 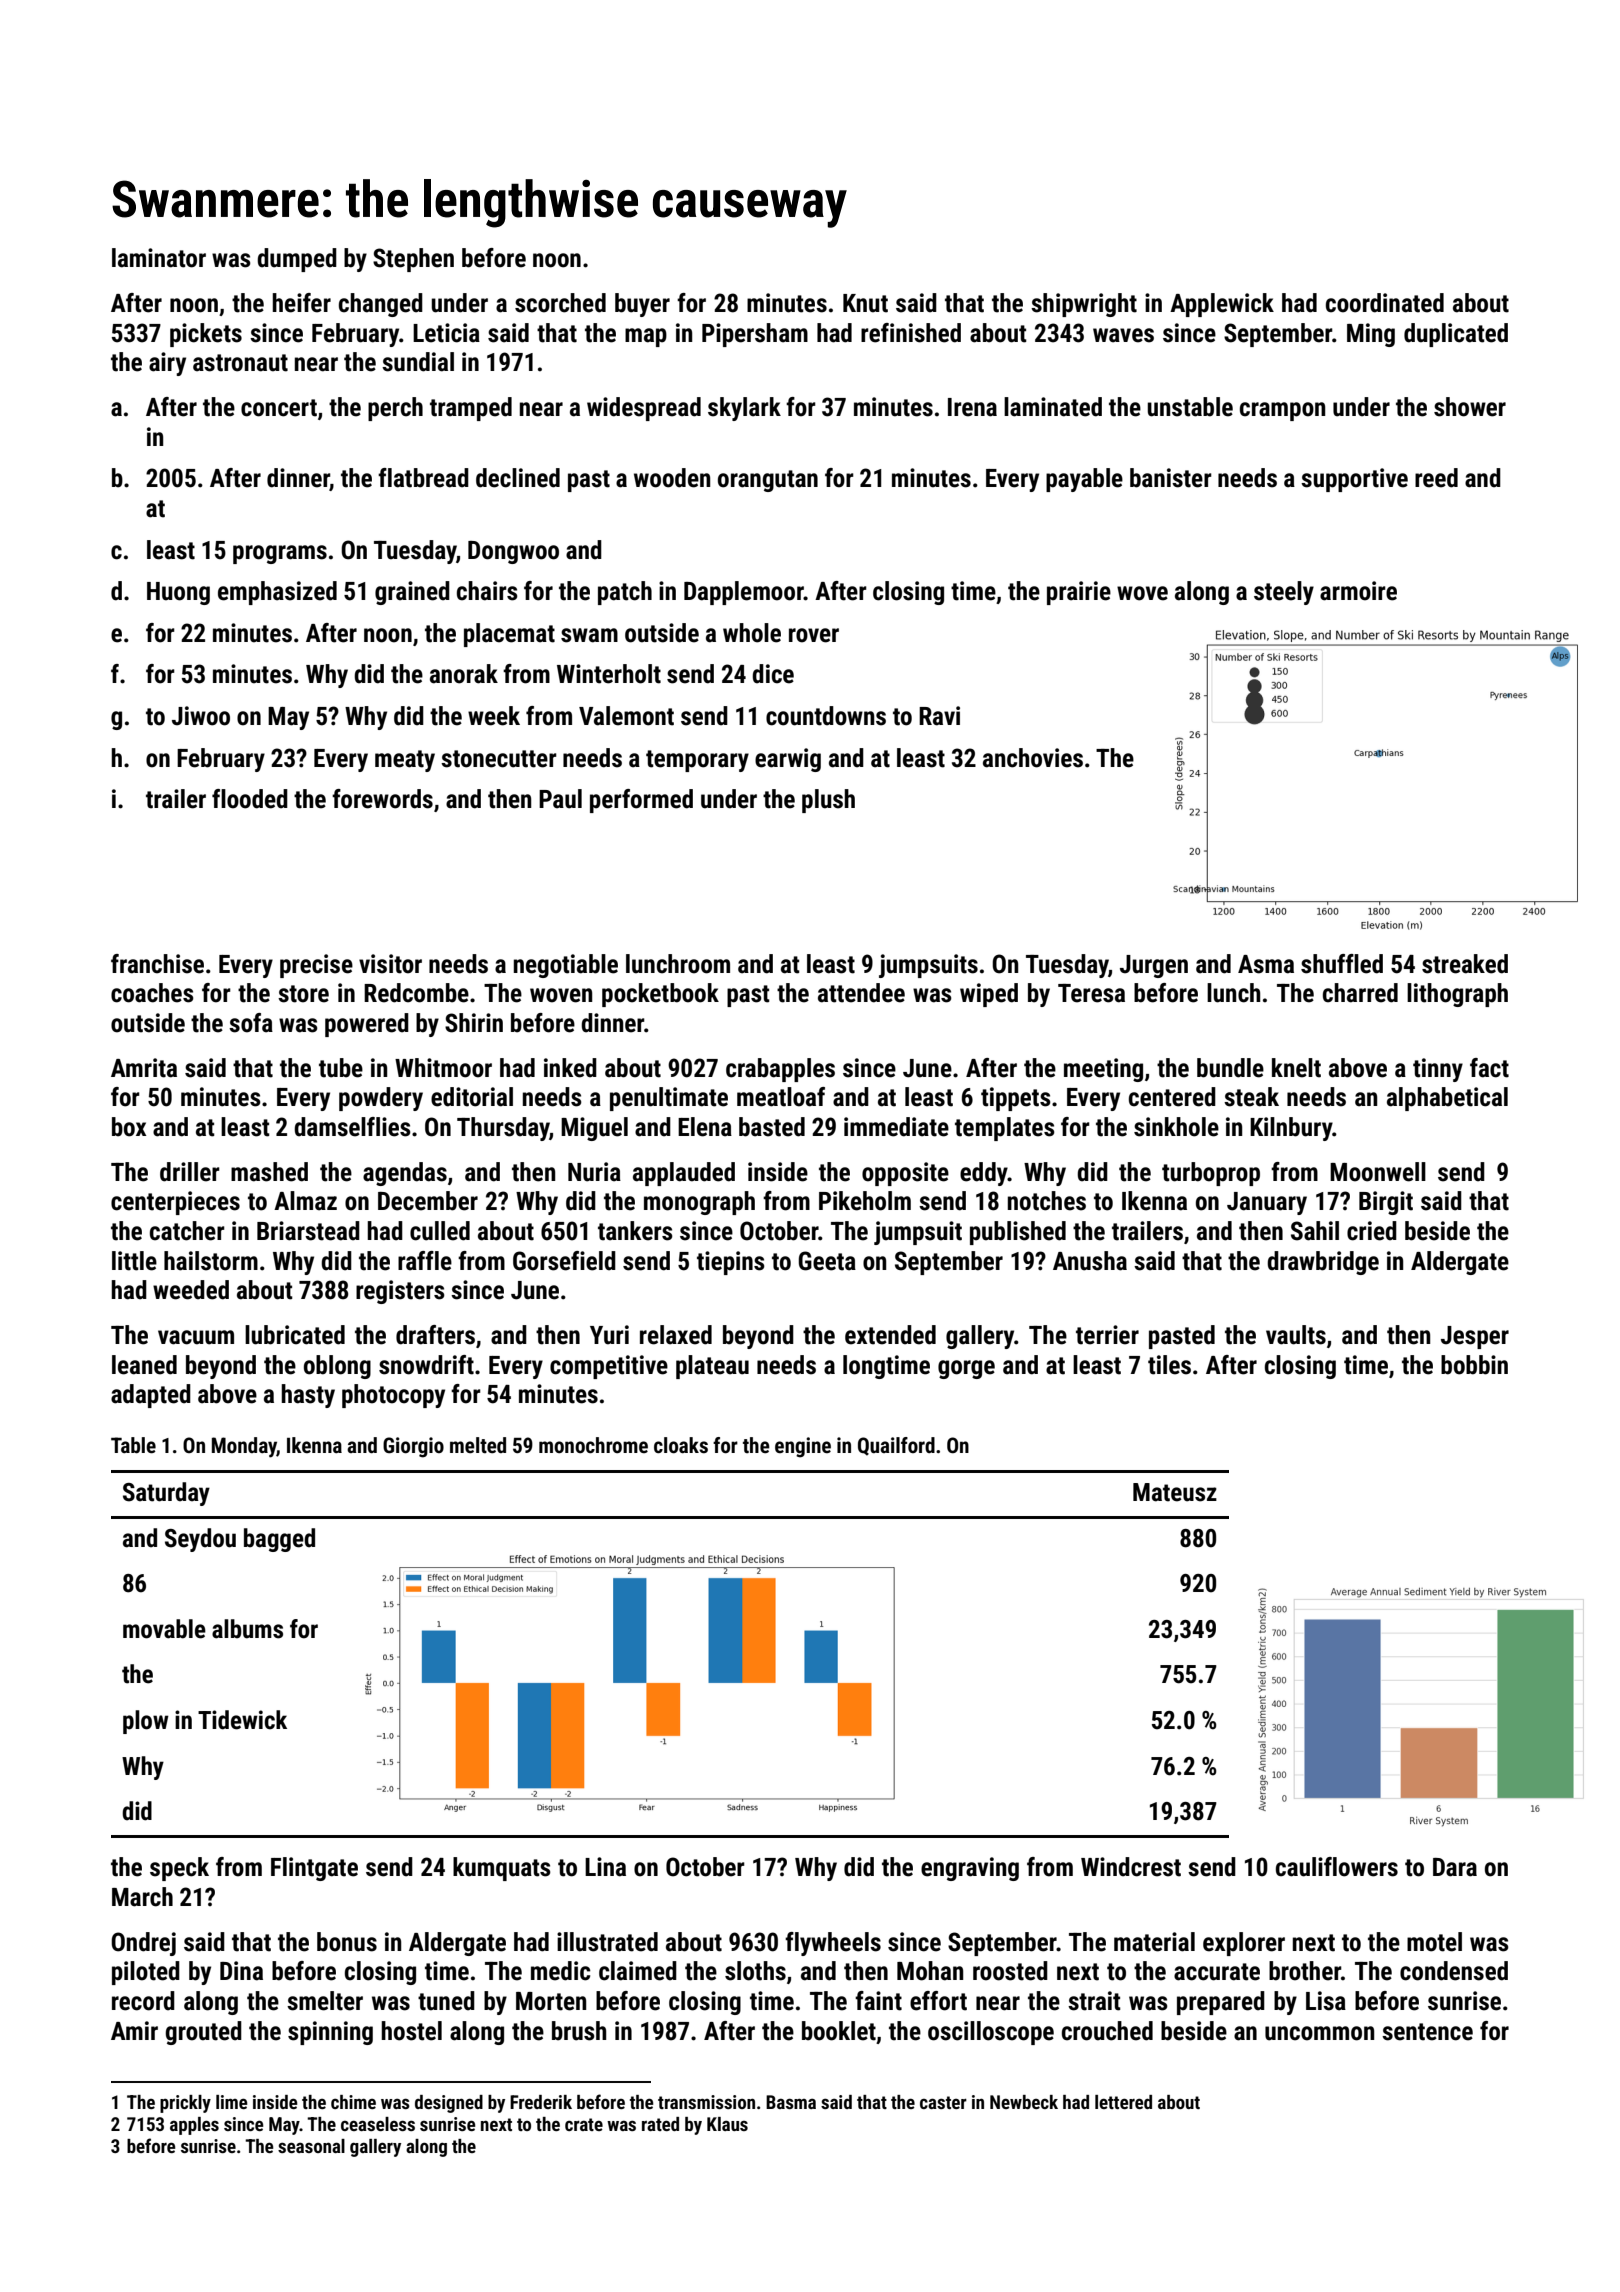 I want to click on Jesper, so click(x=1475, y=1337).
